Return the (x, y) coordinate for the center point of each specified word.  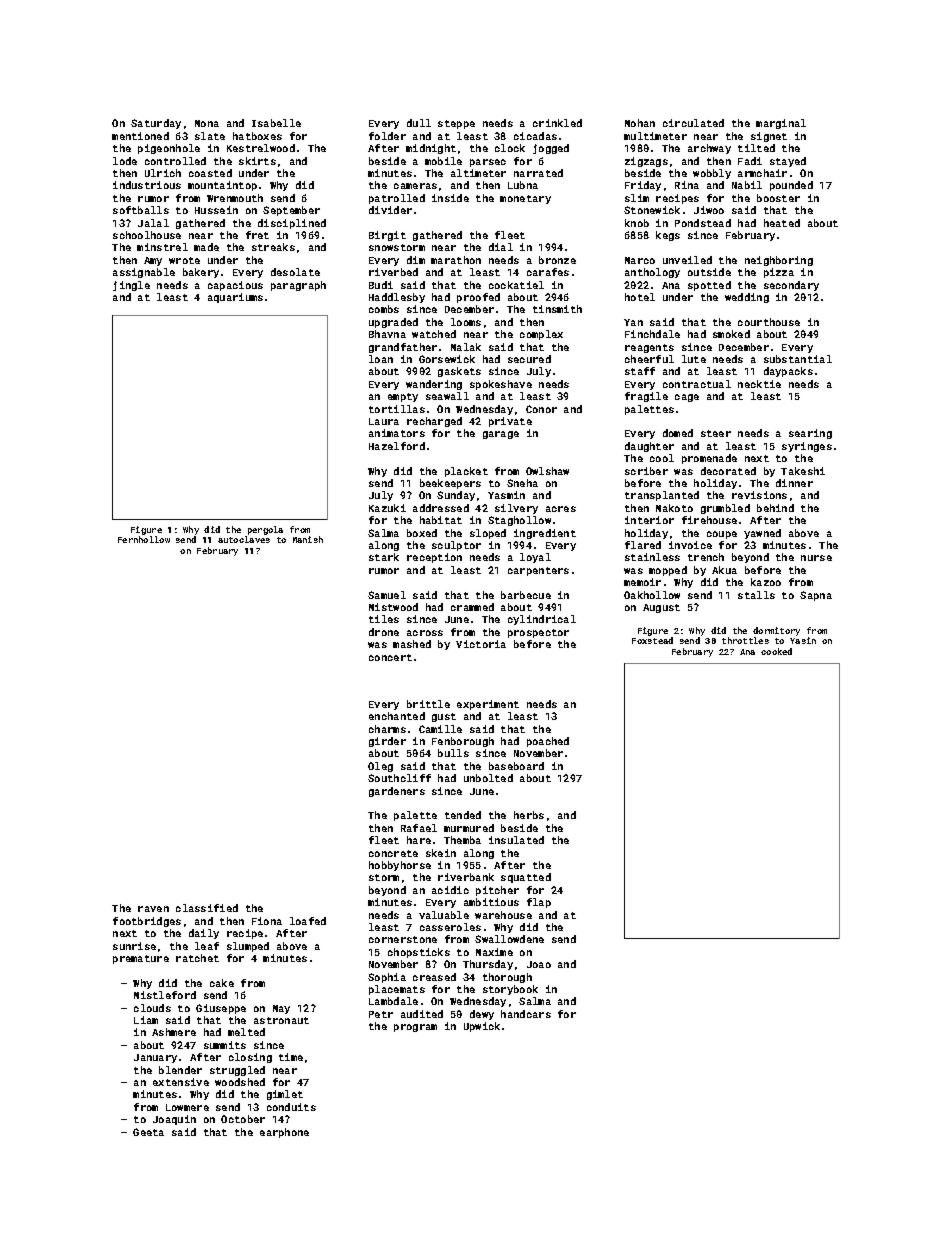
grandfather (403, 348)
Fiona (267, 921)
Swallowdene (509, 939)
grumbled (725, 509)
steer (716, 433)
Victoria (481, 644)
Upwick (482, 1027)
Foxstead (652, 640)
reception (434, 558)
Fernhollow (144, 539)
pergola (265, 530)
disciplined (292, 224)
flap (539, 903)
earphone (284, 1133)
